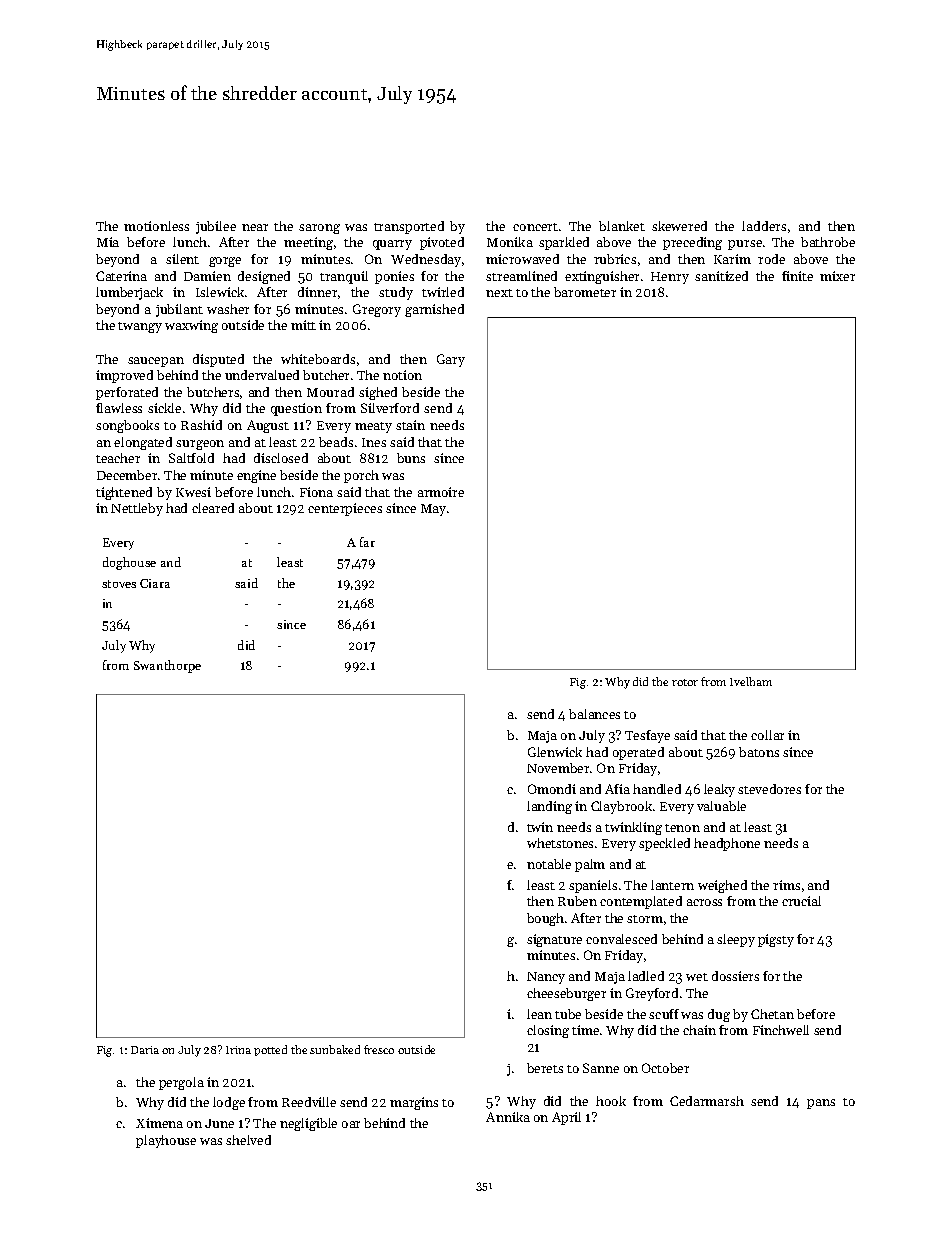 The image size is (952, 1233). What do you see at coordinates (167, 666) in the image?
I see `Swanthorpe` at bounding box center [167, 666].
